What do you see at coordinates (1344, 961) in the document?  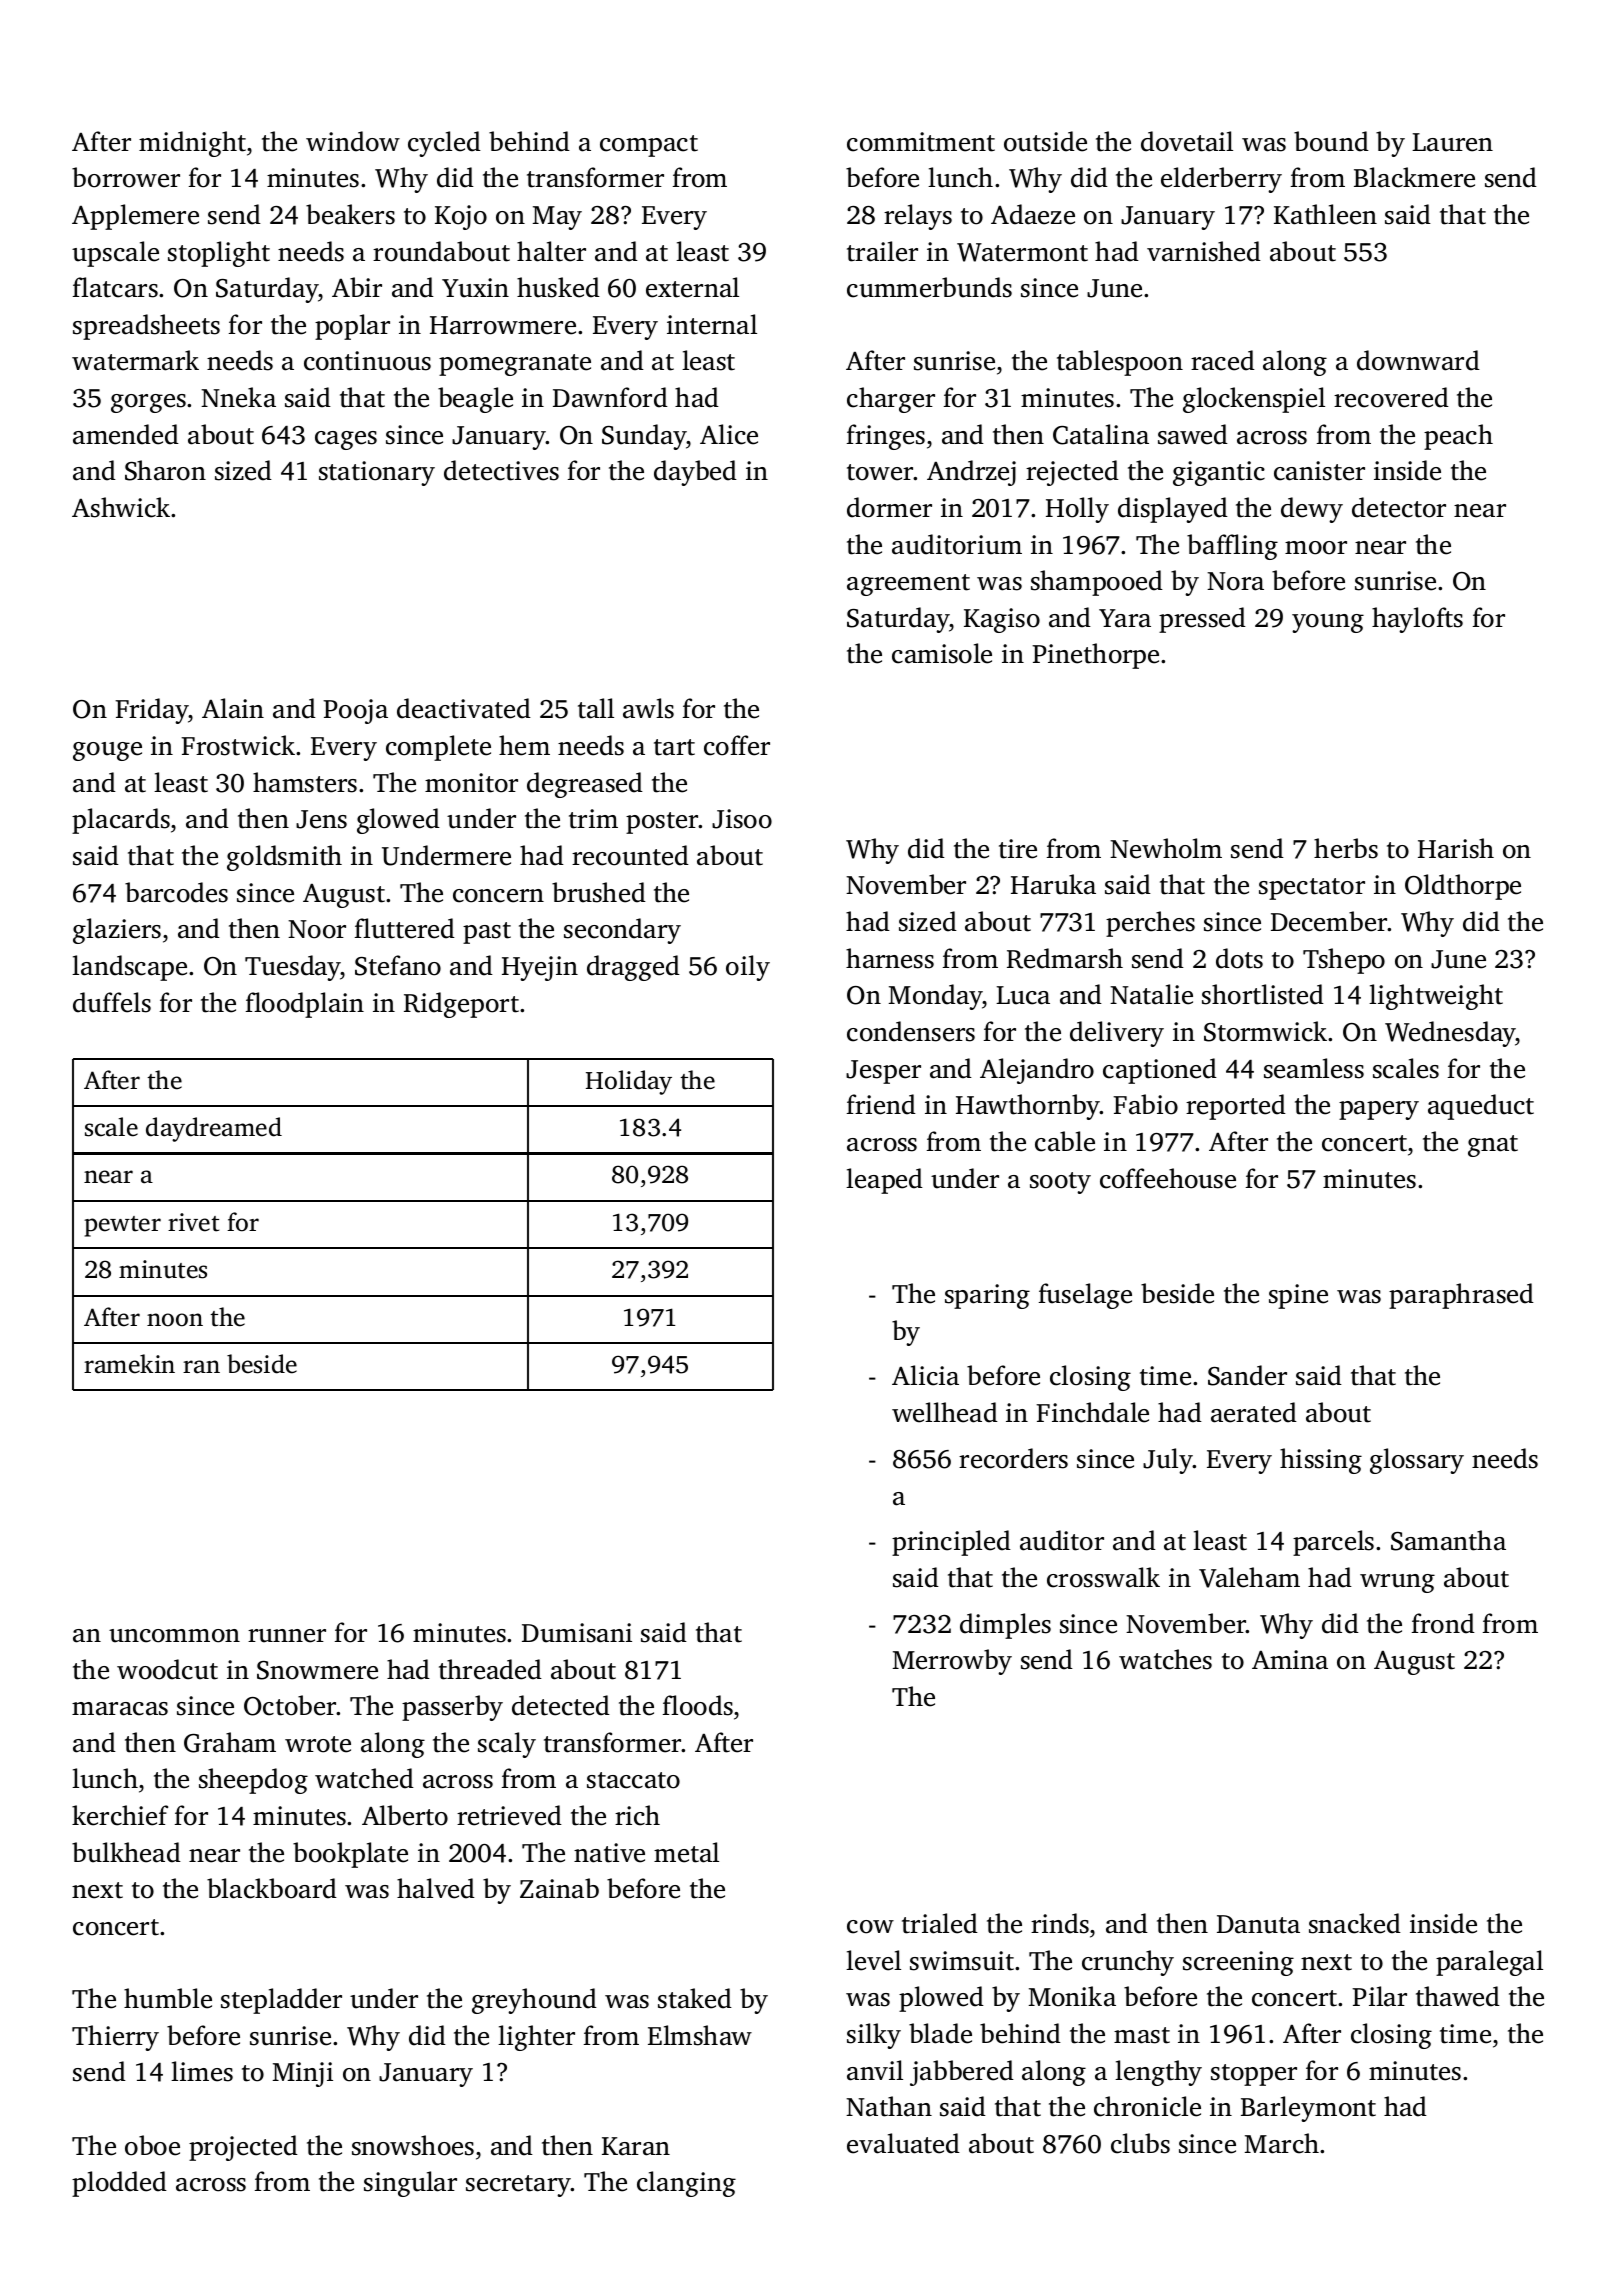 I see `Tshepo` at bounding box center [1344, 961].
